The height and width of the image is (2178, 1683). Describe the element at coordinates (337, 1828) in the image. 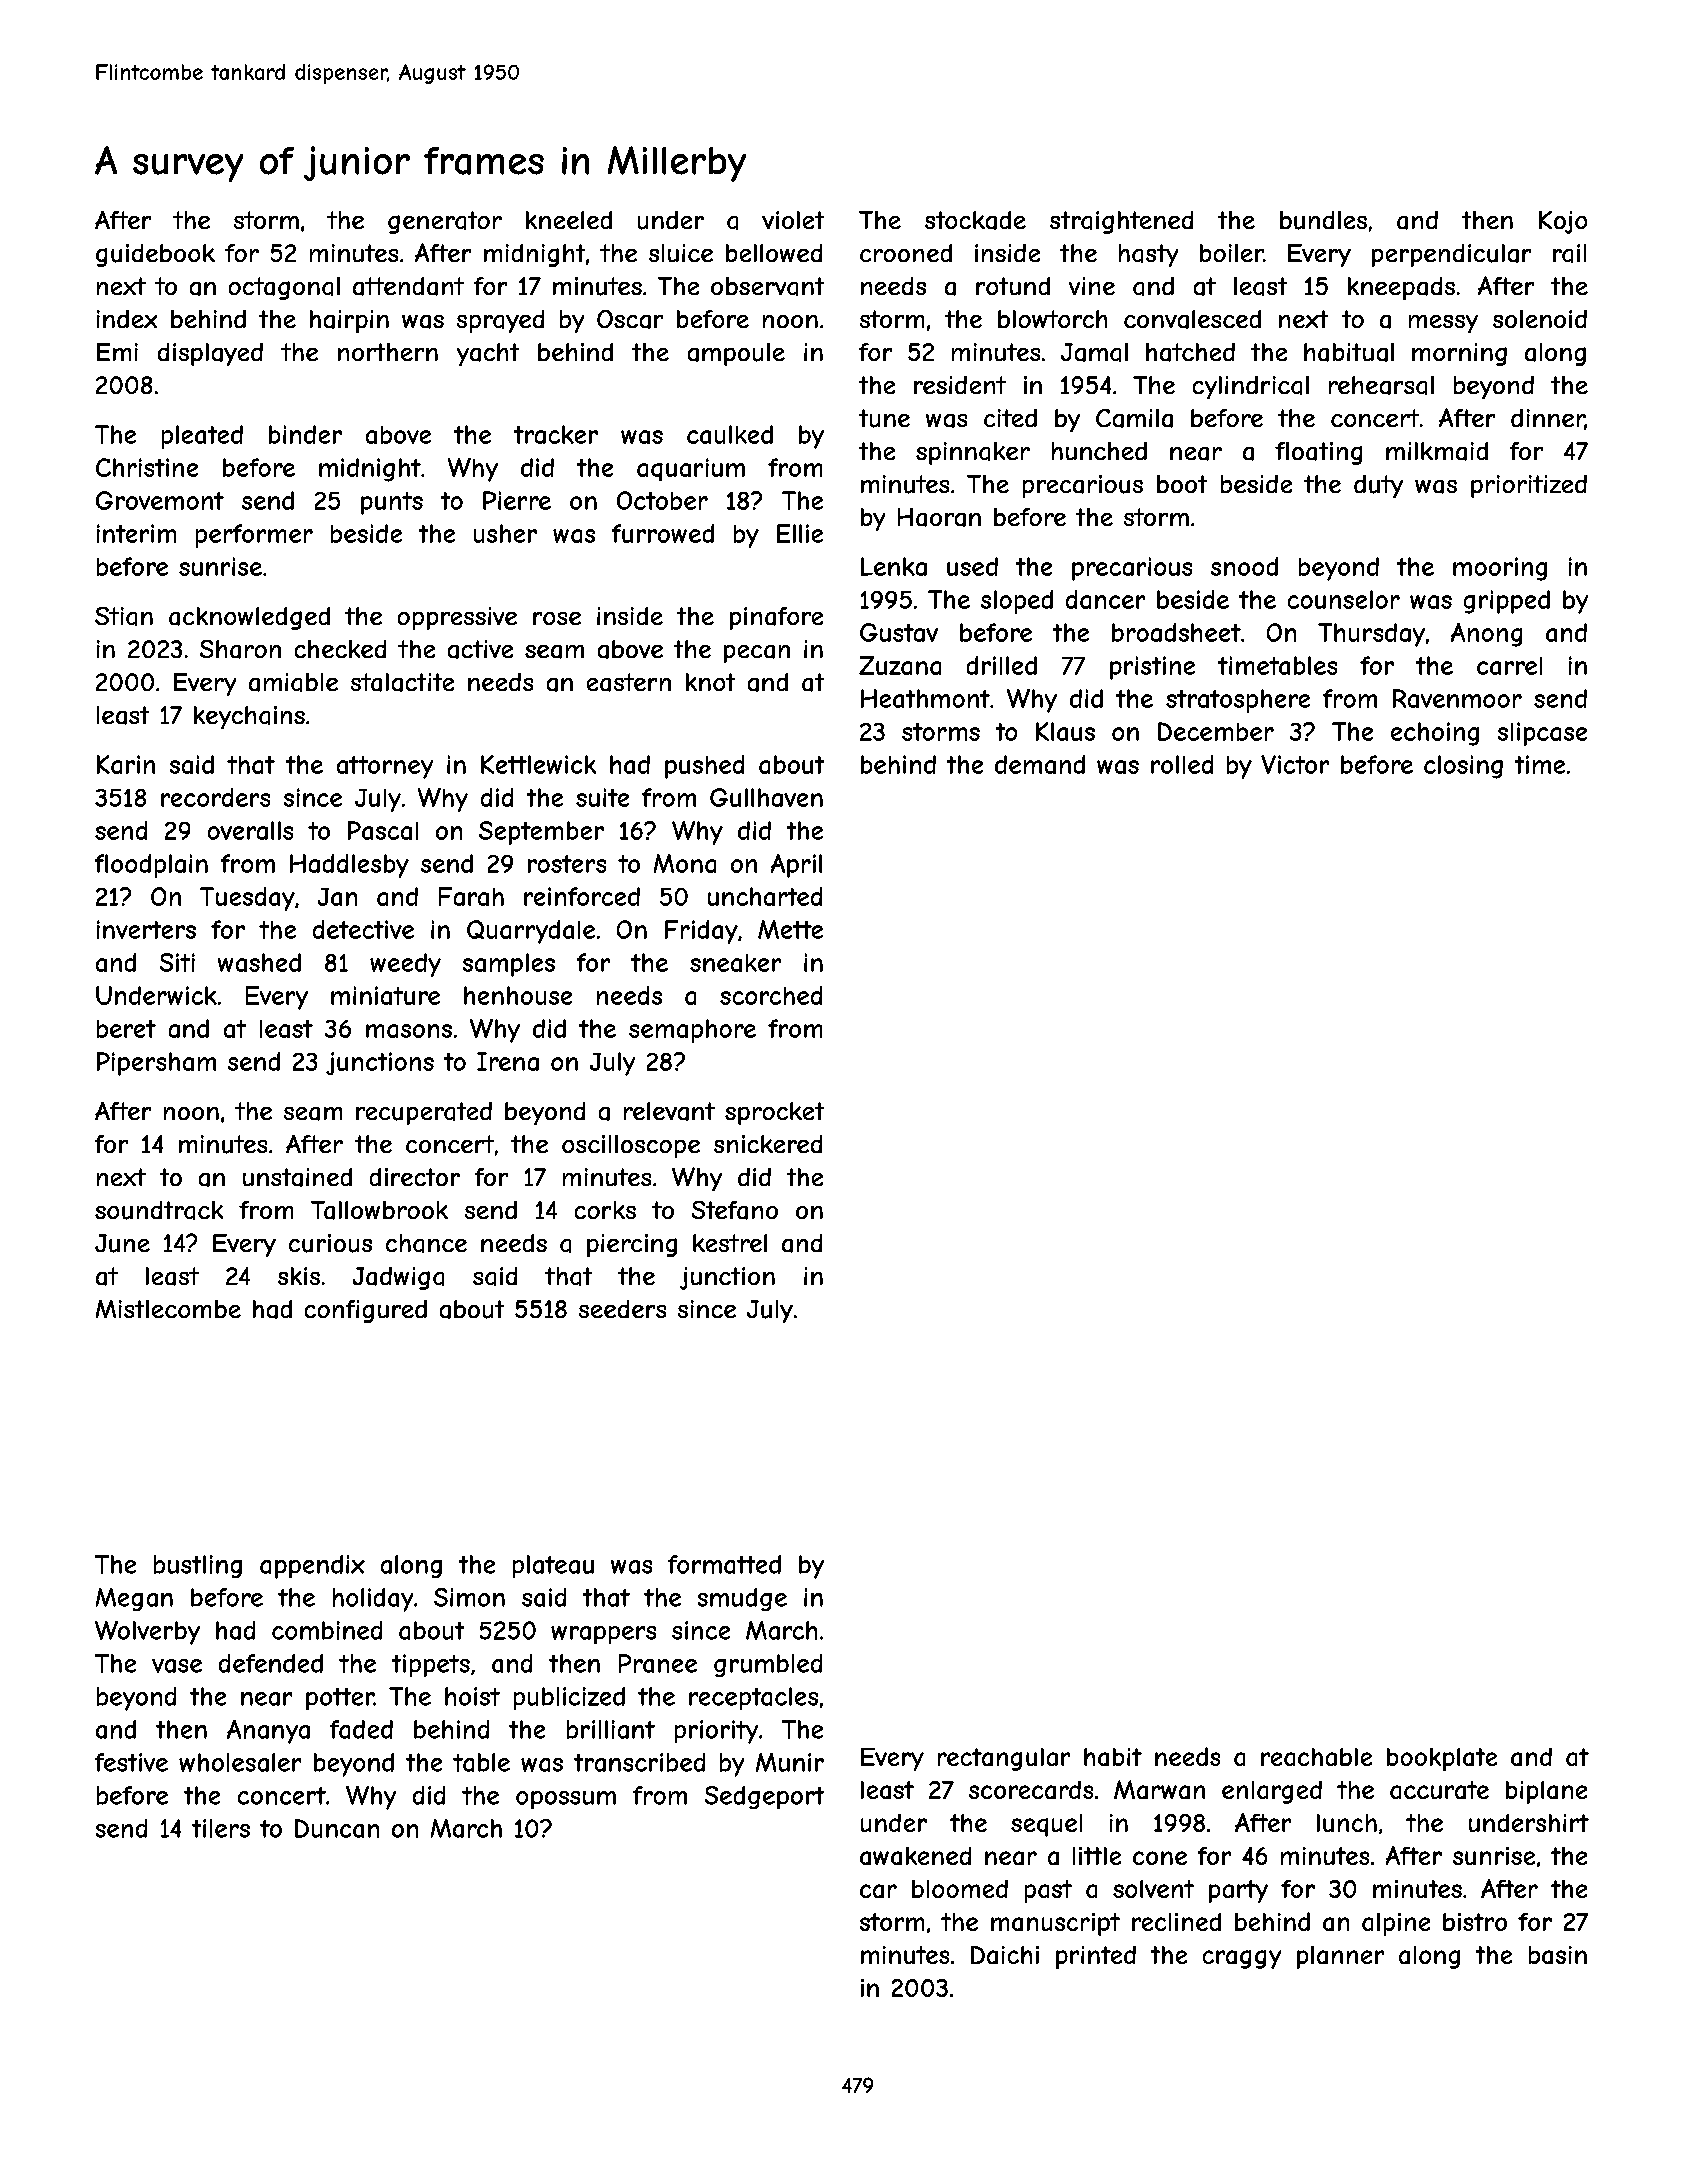

I see `Duncan` at that location.
